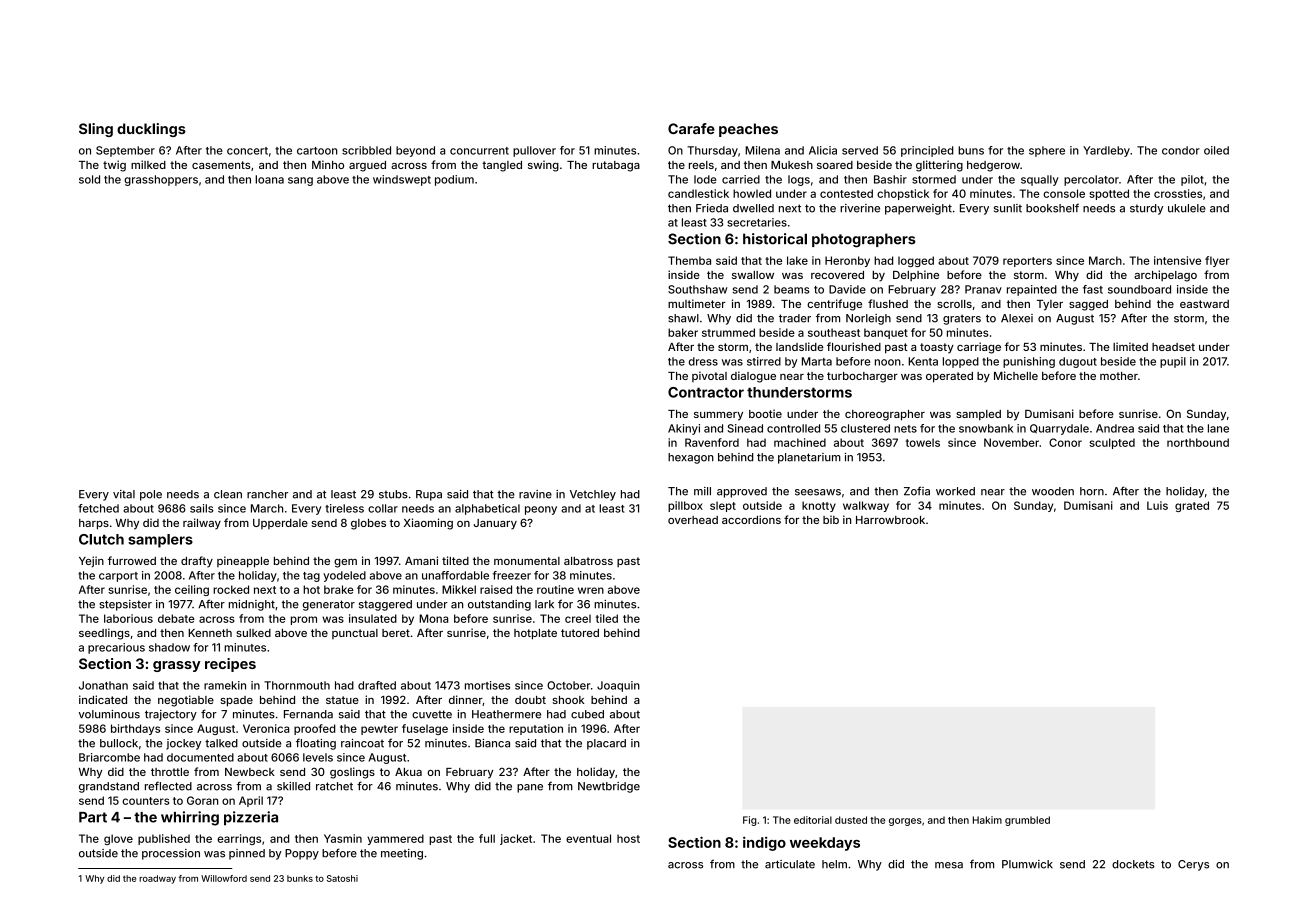  I want to click on lode, so click(705, 179).
